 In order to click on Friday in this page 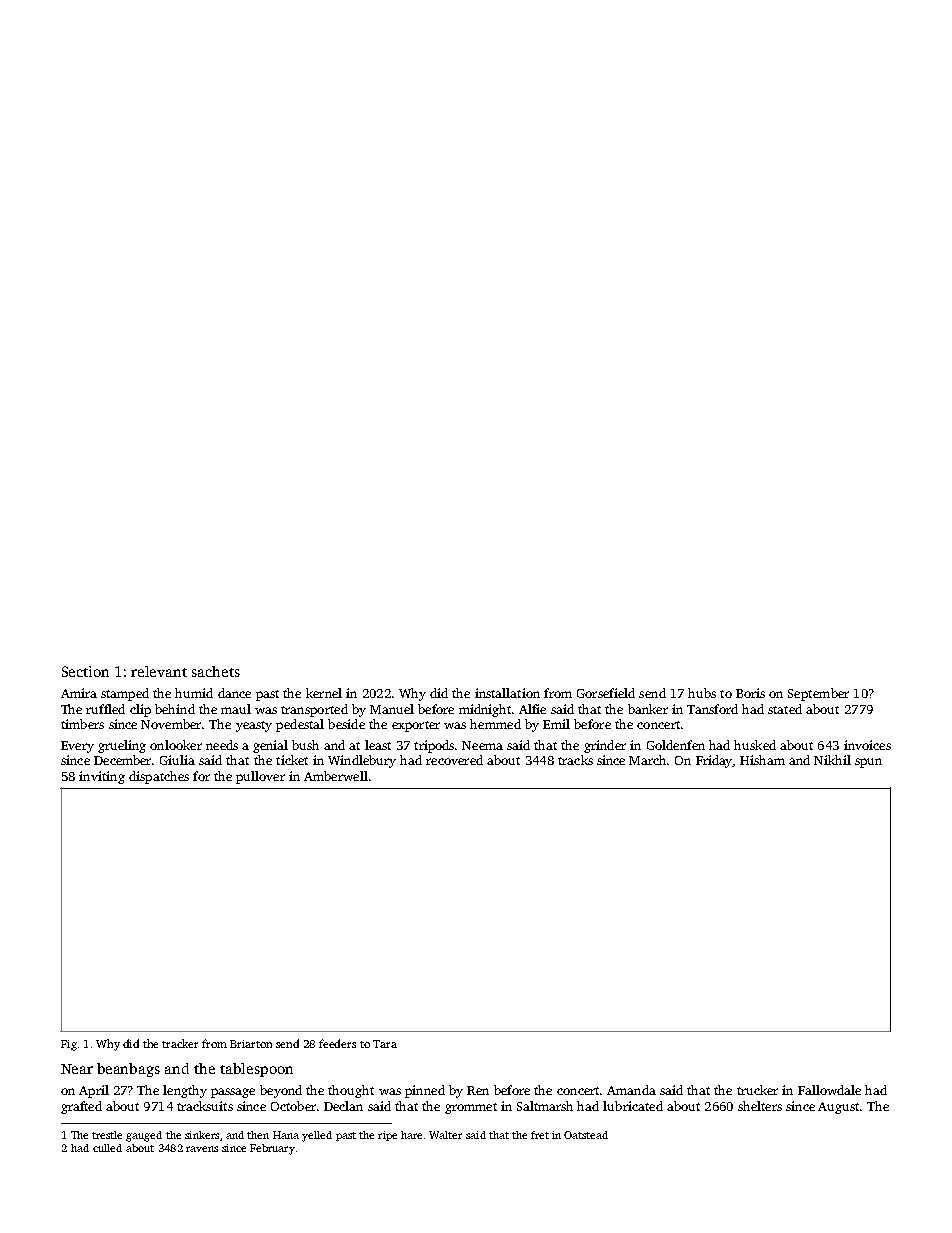, I will do `click(714, 761)`.
